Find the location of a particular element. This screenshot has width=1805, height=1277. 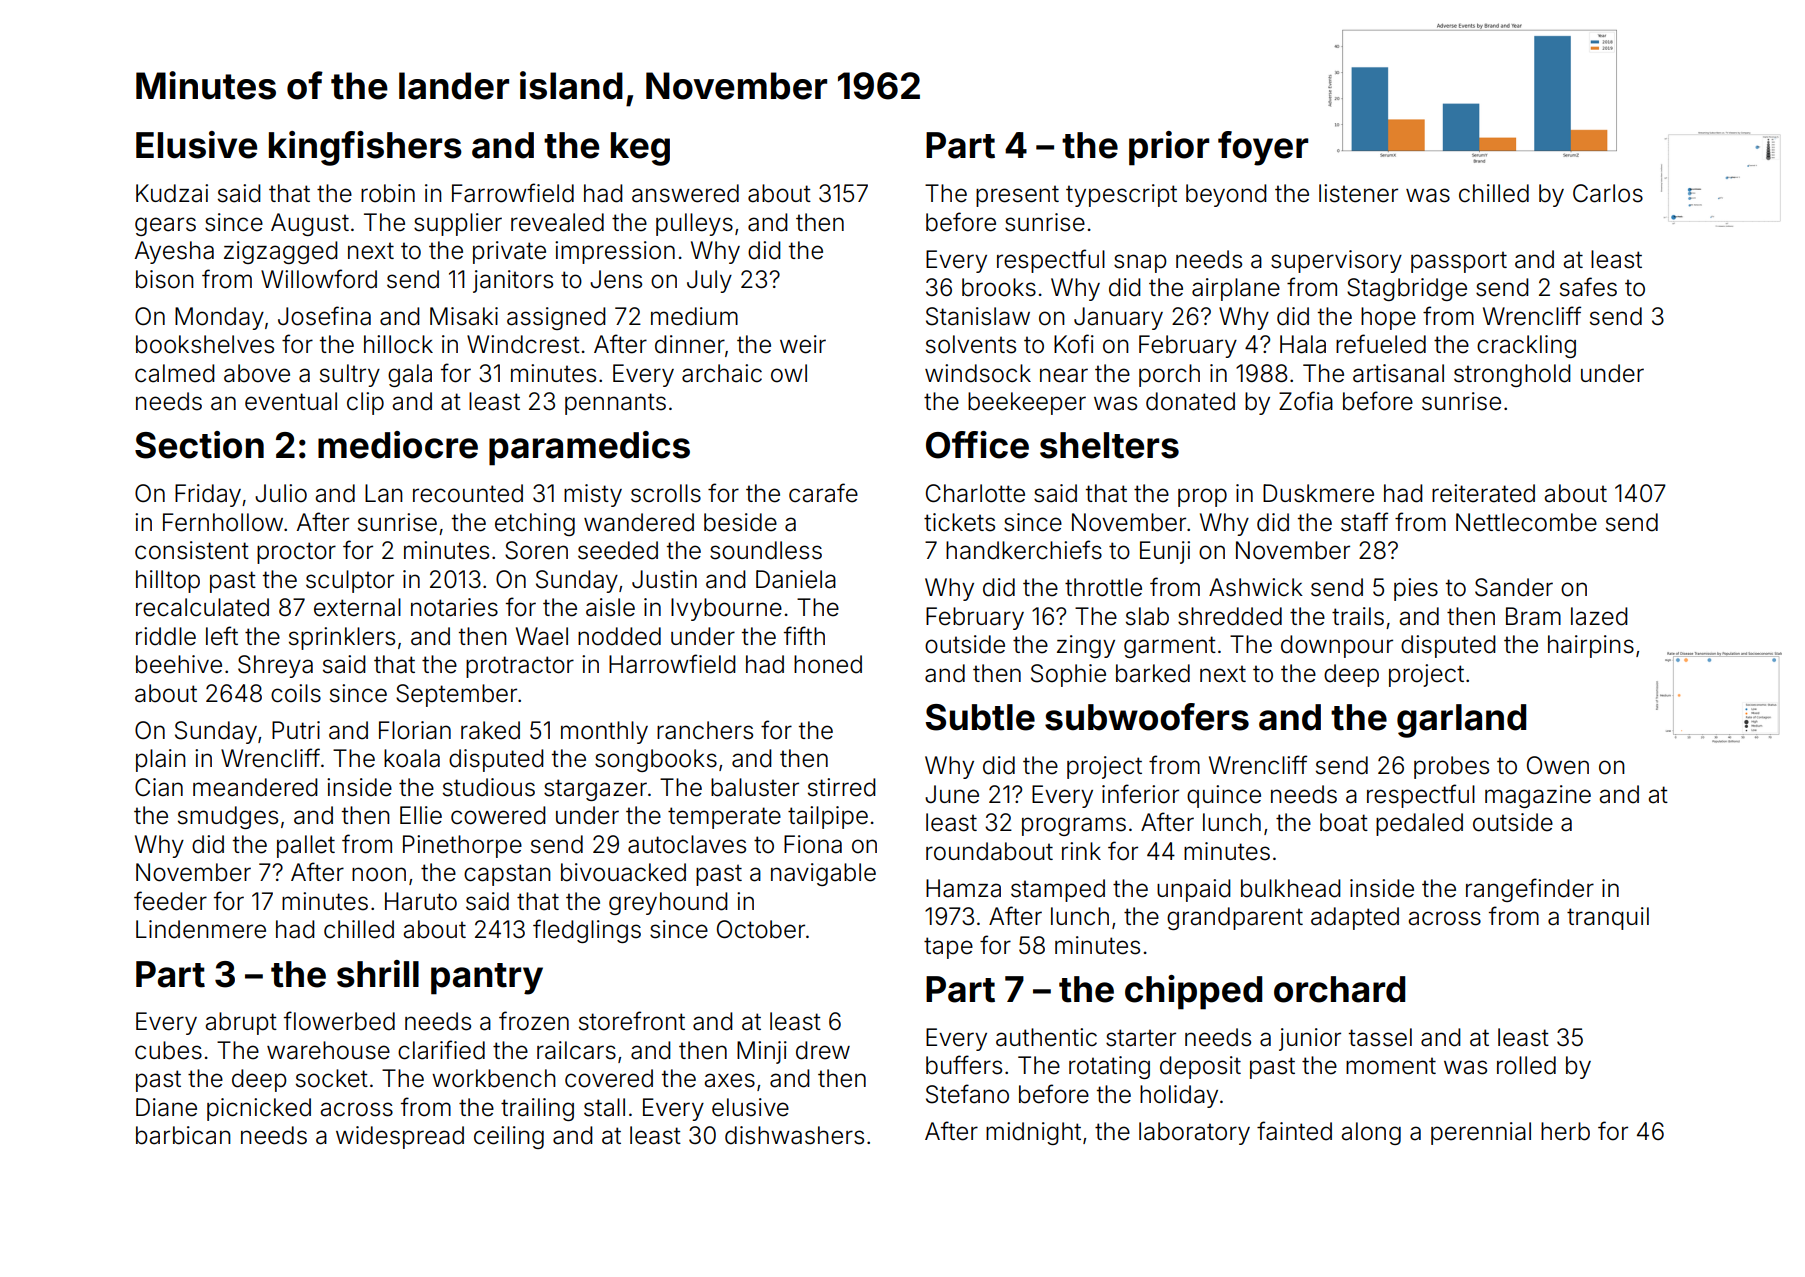

kingfishers is located at coordinates (365, 148).
